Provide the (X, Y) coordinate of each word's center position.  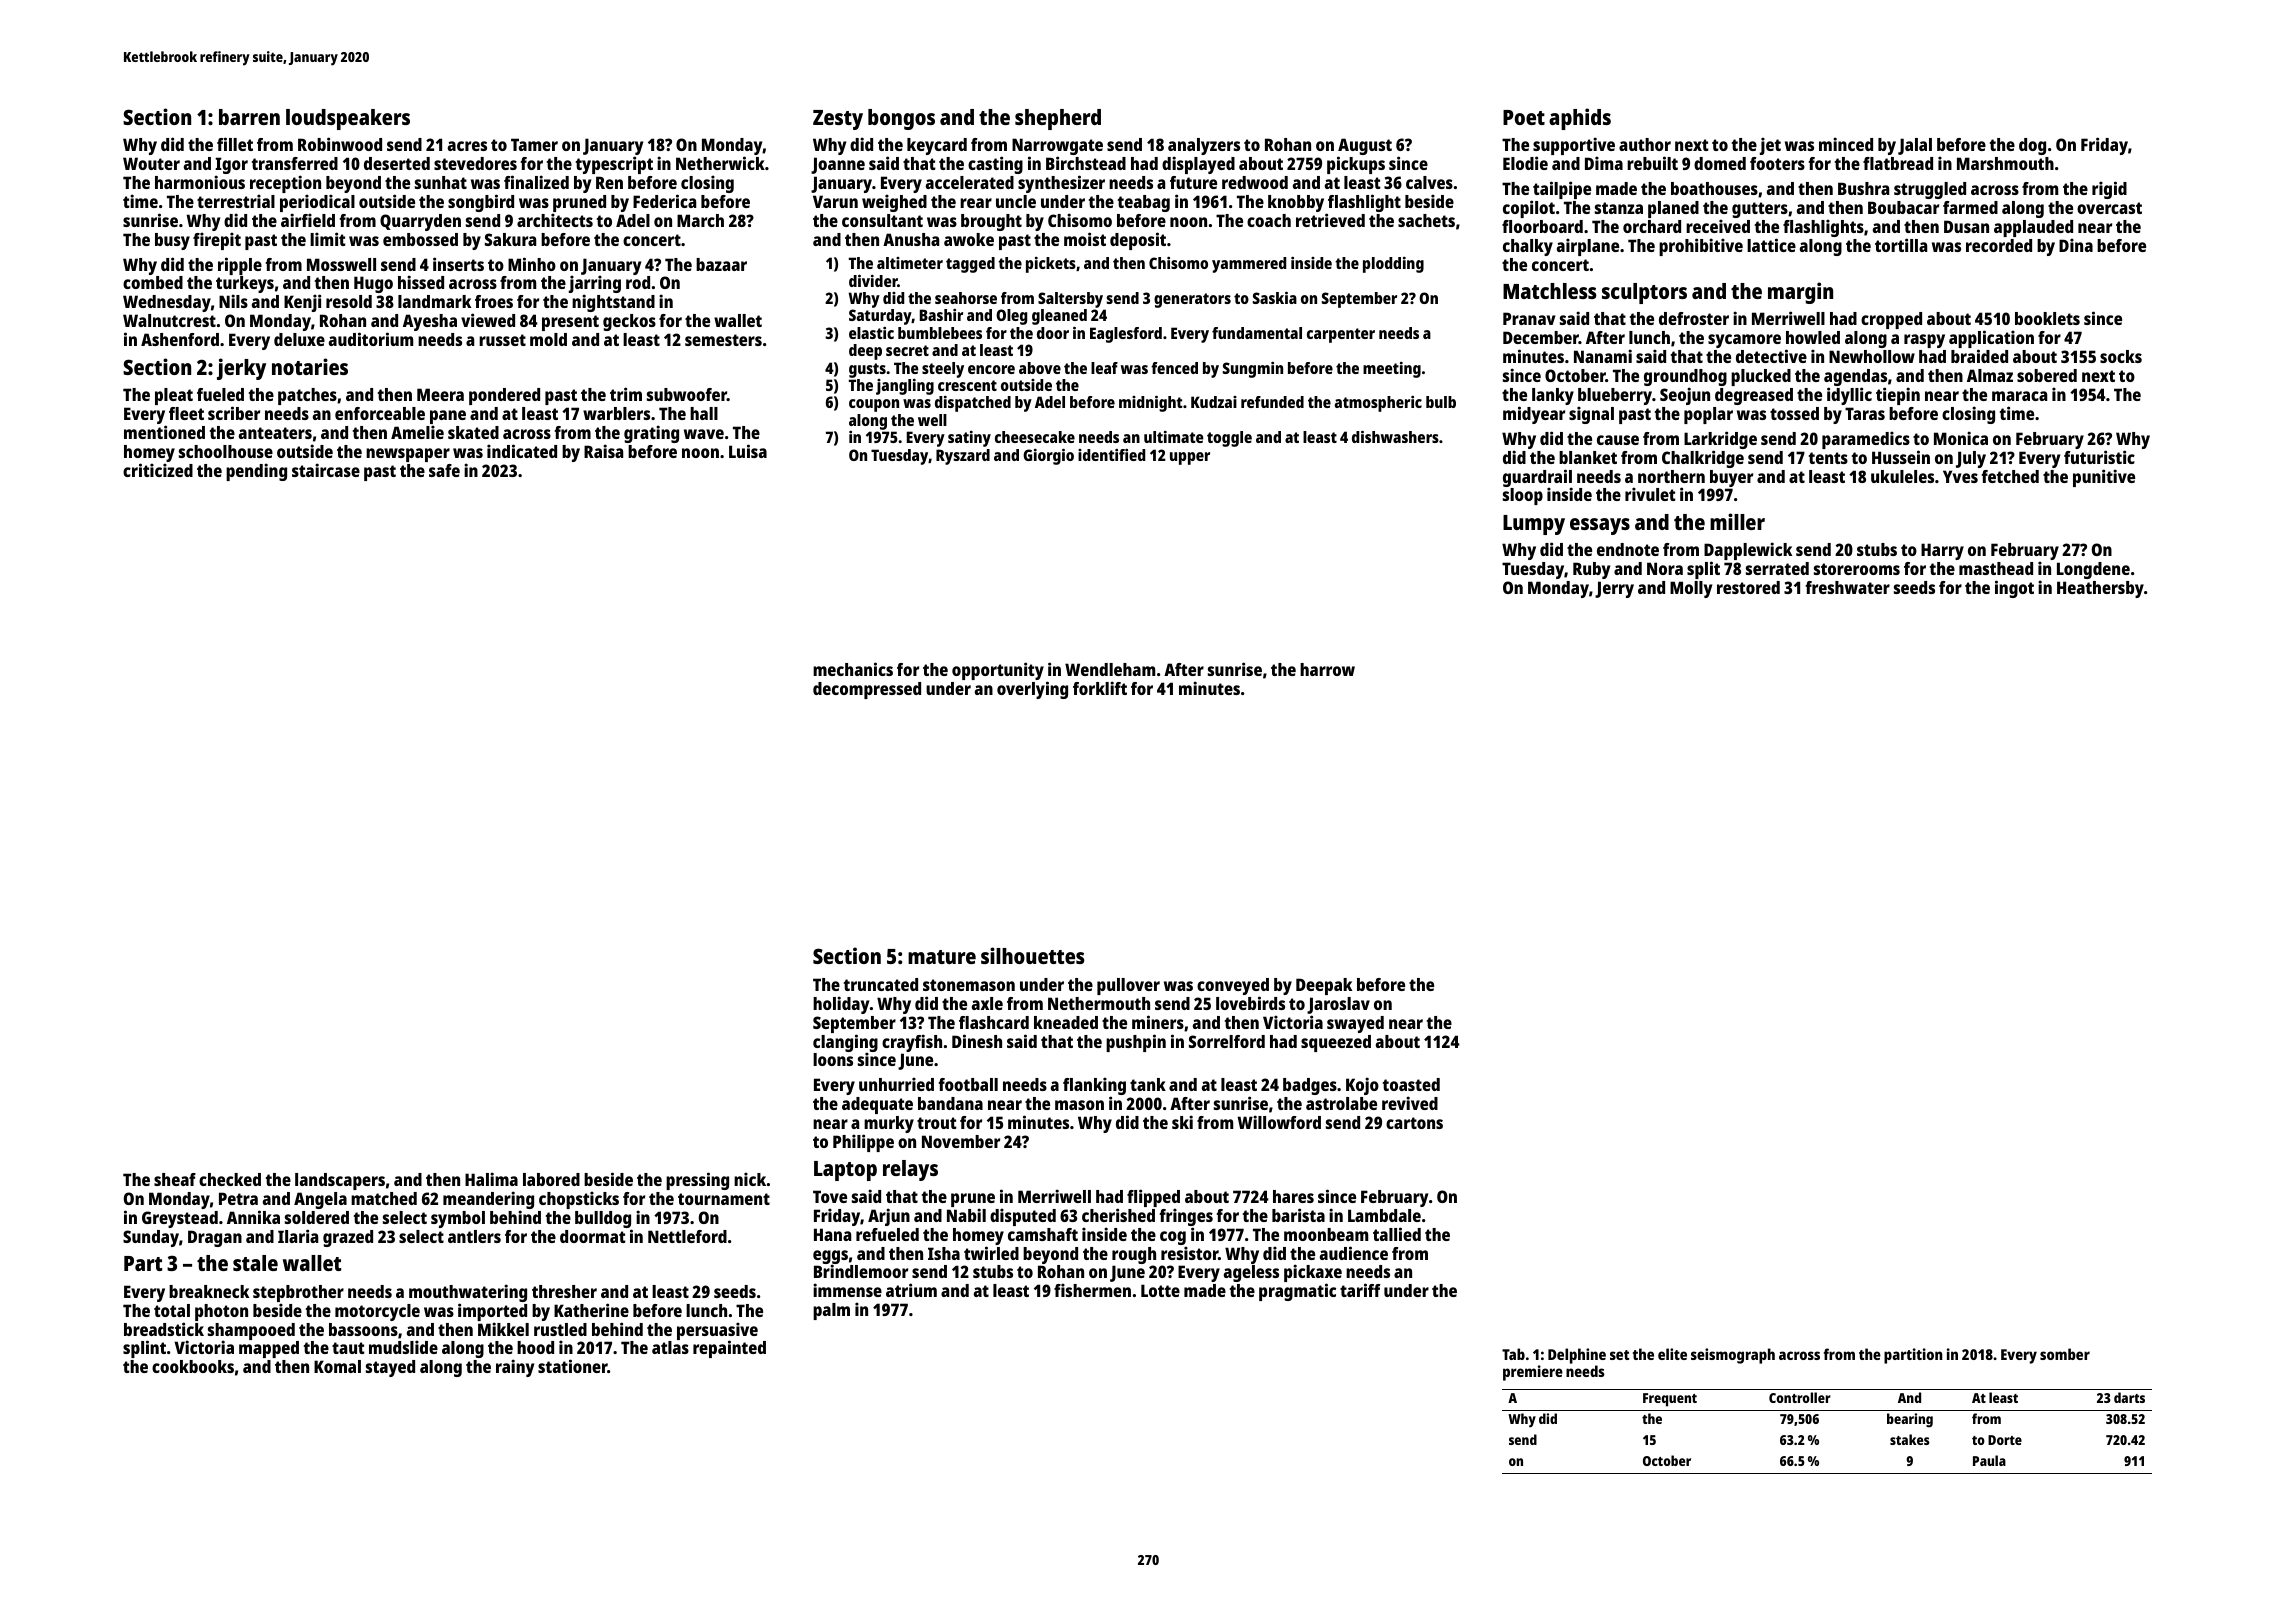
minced (1846, 144)
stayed (390, 1368)
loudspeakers (348, 119)
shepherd (1058, 119)
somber (2065, 1354)
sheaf (175, 1179)
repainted (729, 1349)
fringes (1186, 1217)
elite (1672, 1354)
